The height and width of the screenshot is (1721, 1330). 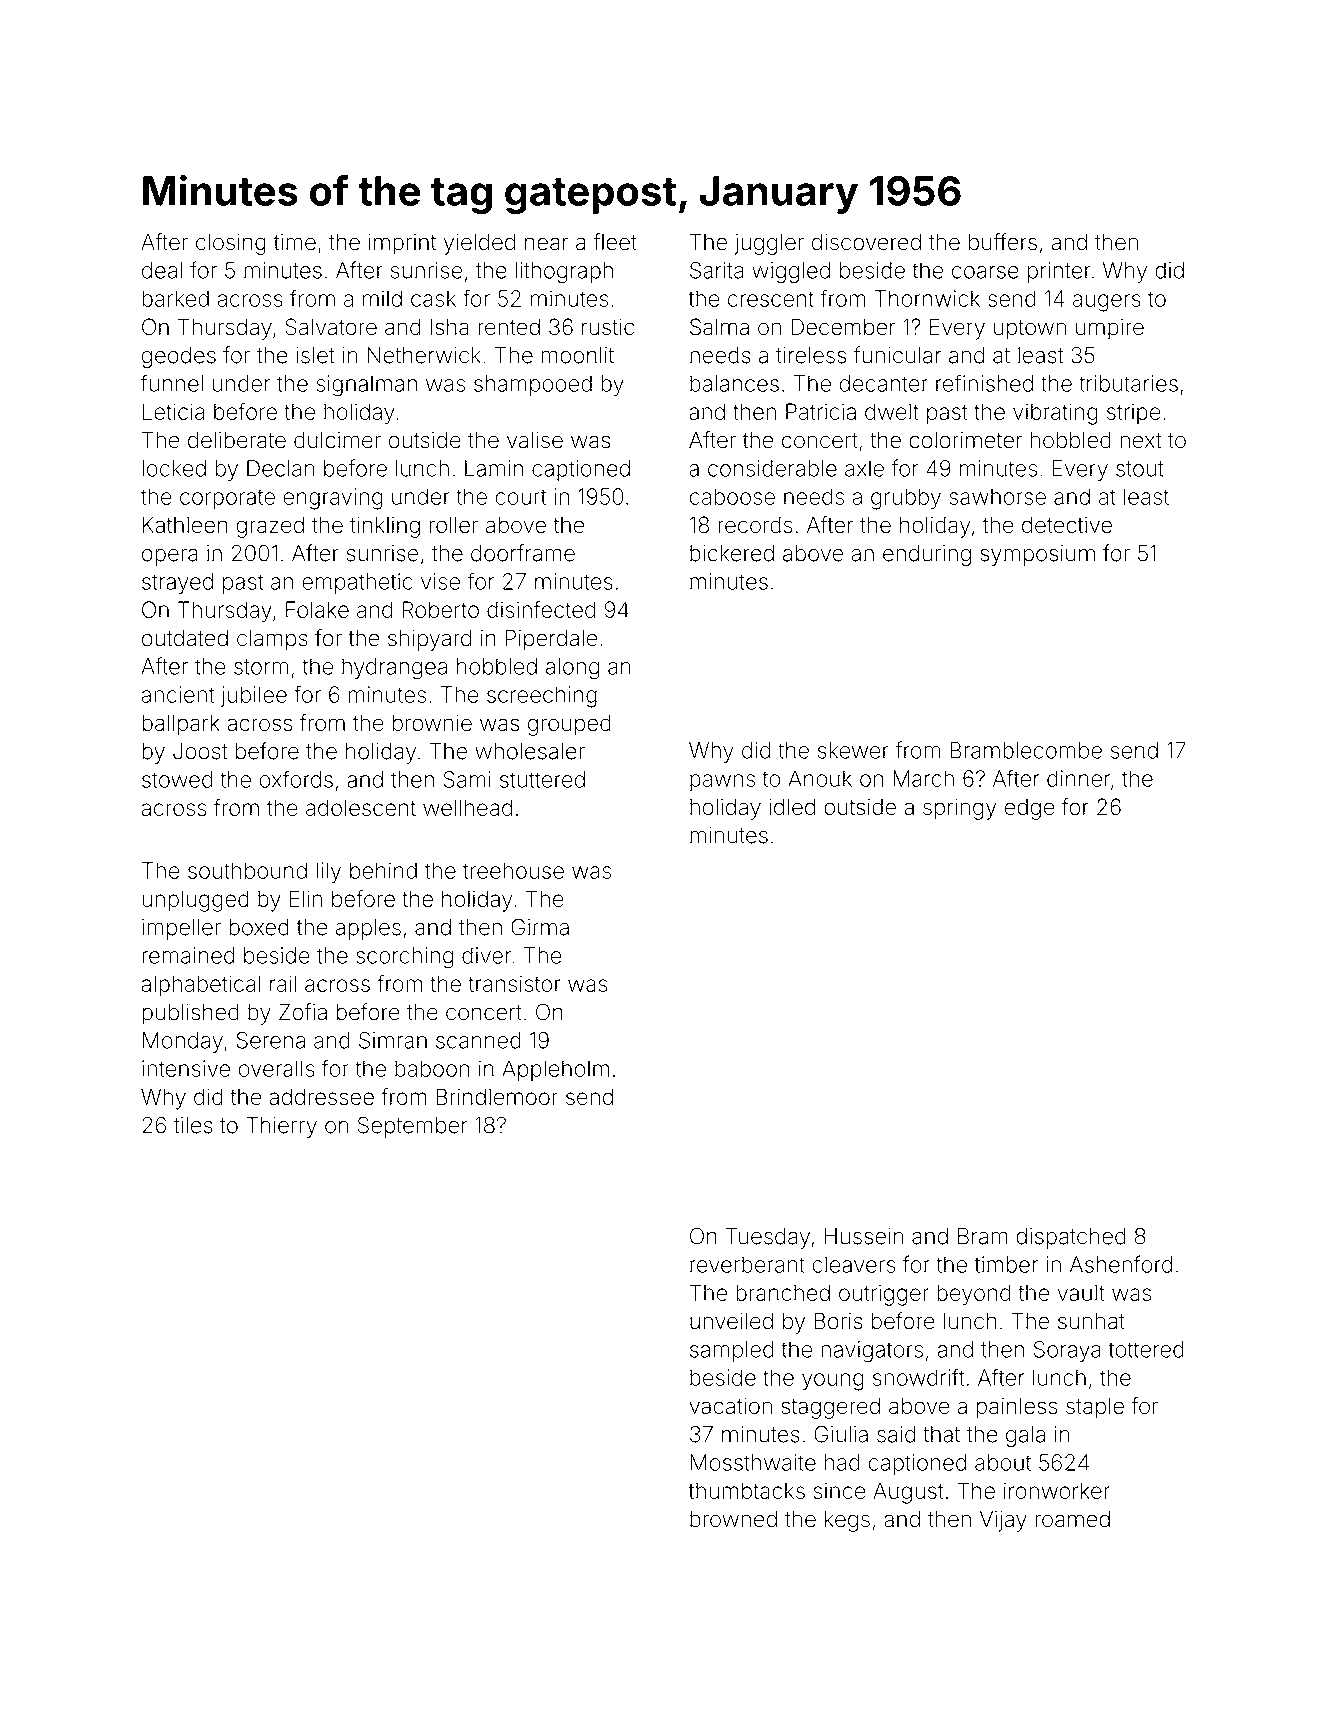 I want to click on browned, so click(x=733, y=1519).
